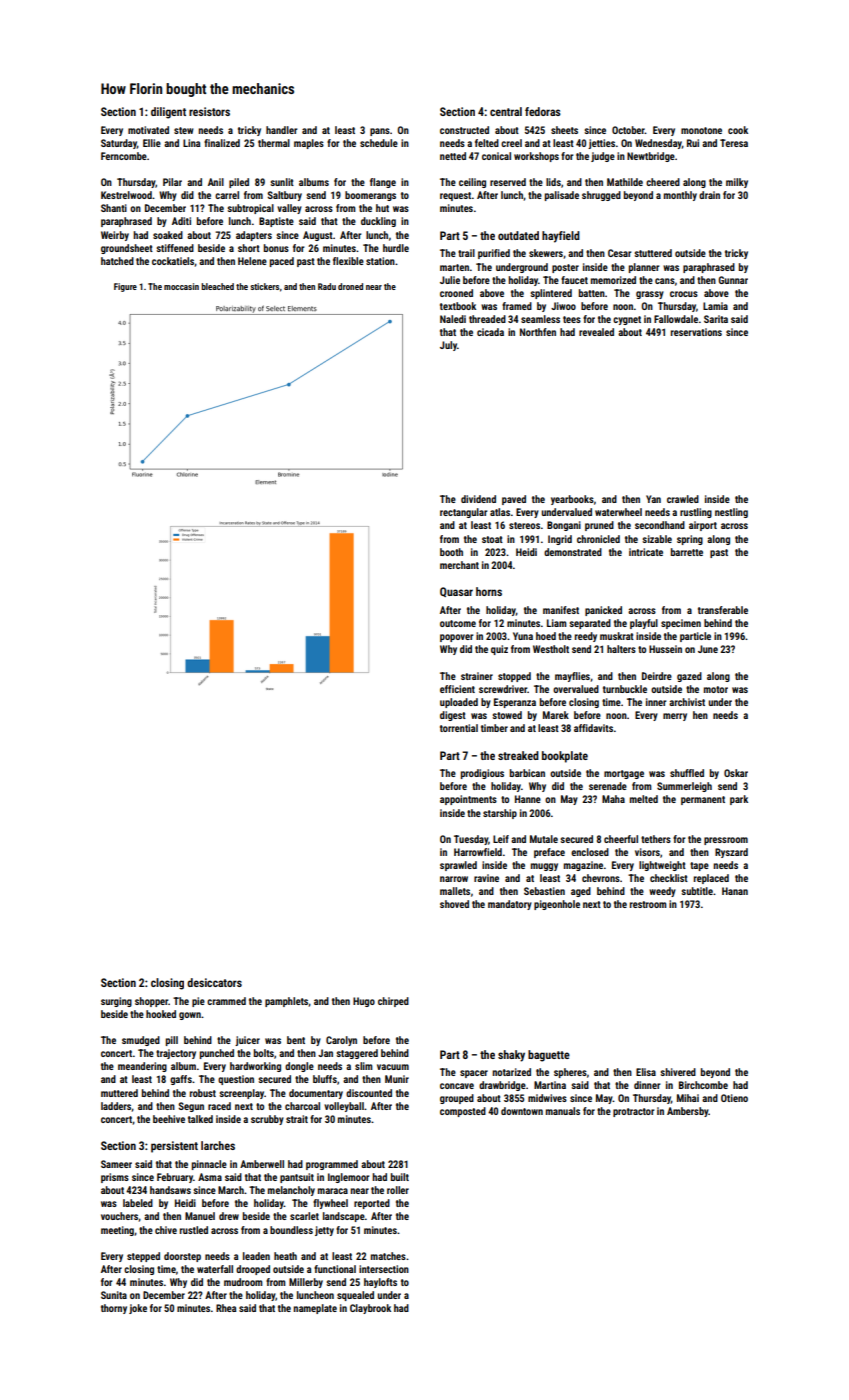  Describe the element at coordinates (468, 800) in the page. I see `appointments` at that location.
